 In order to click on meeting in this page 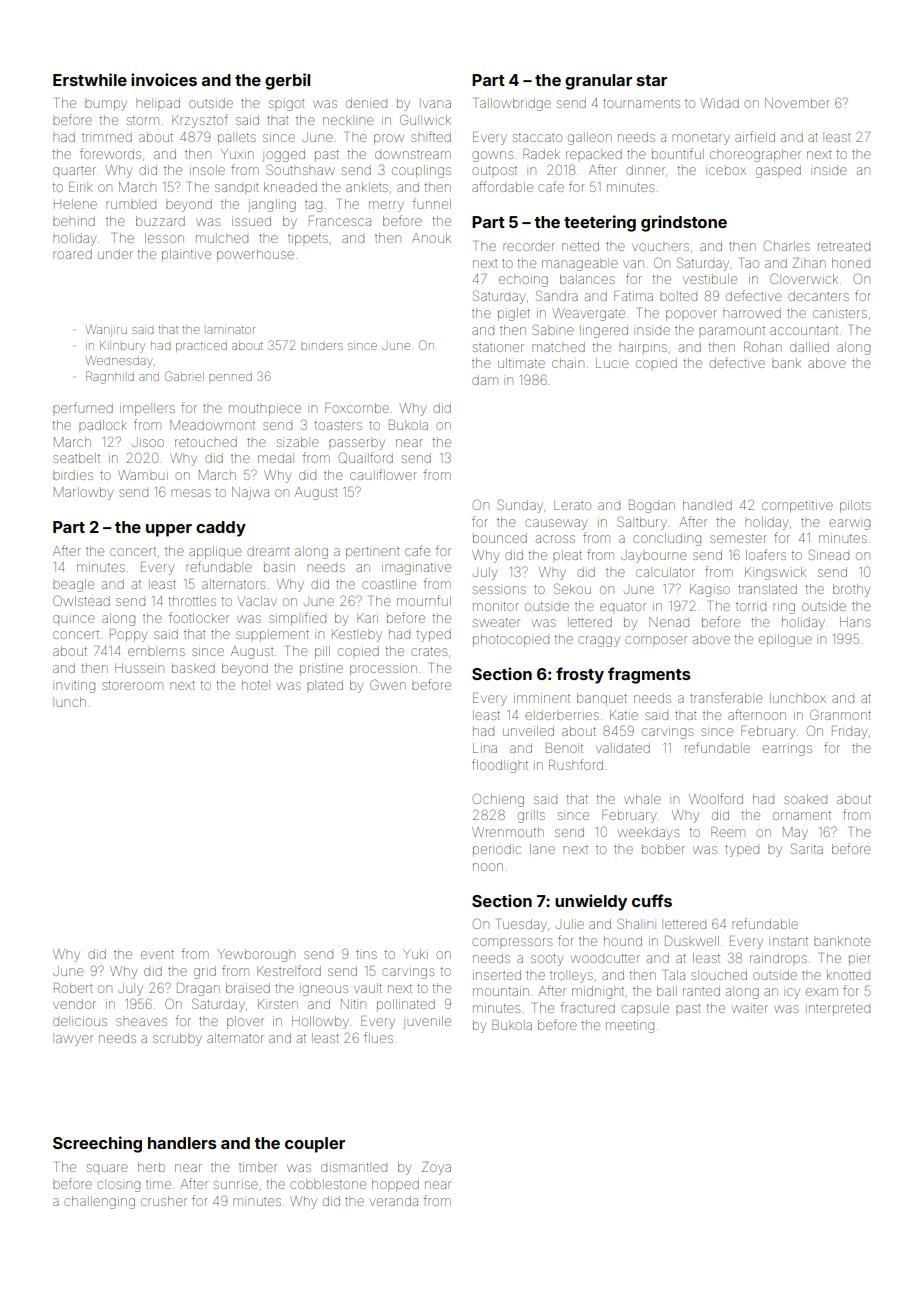, I will do `click(630, 1027)`.
